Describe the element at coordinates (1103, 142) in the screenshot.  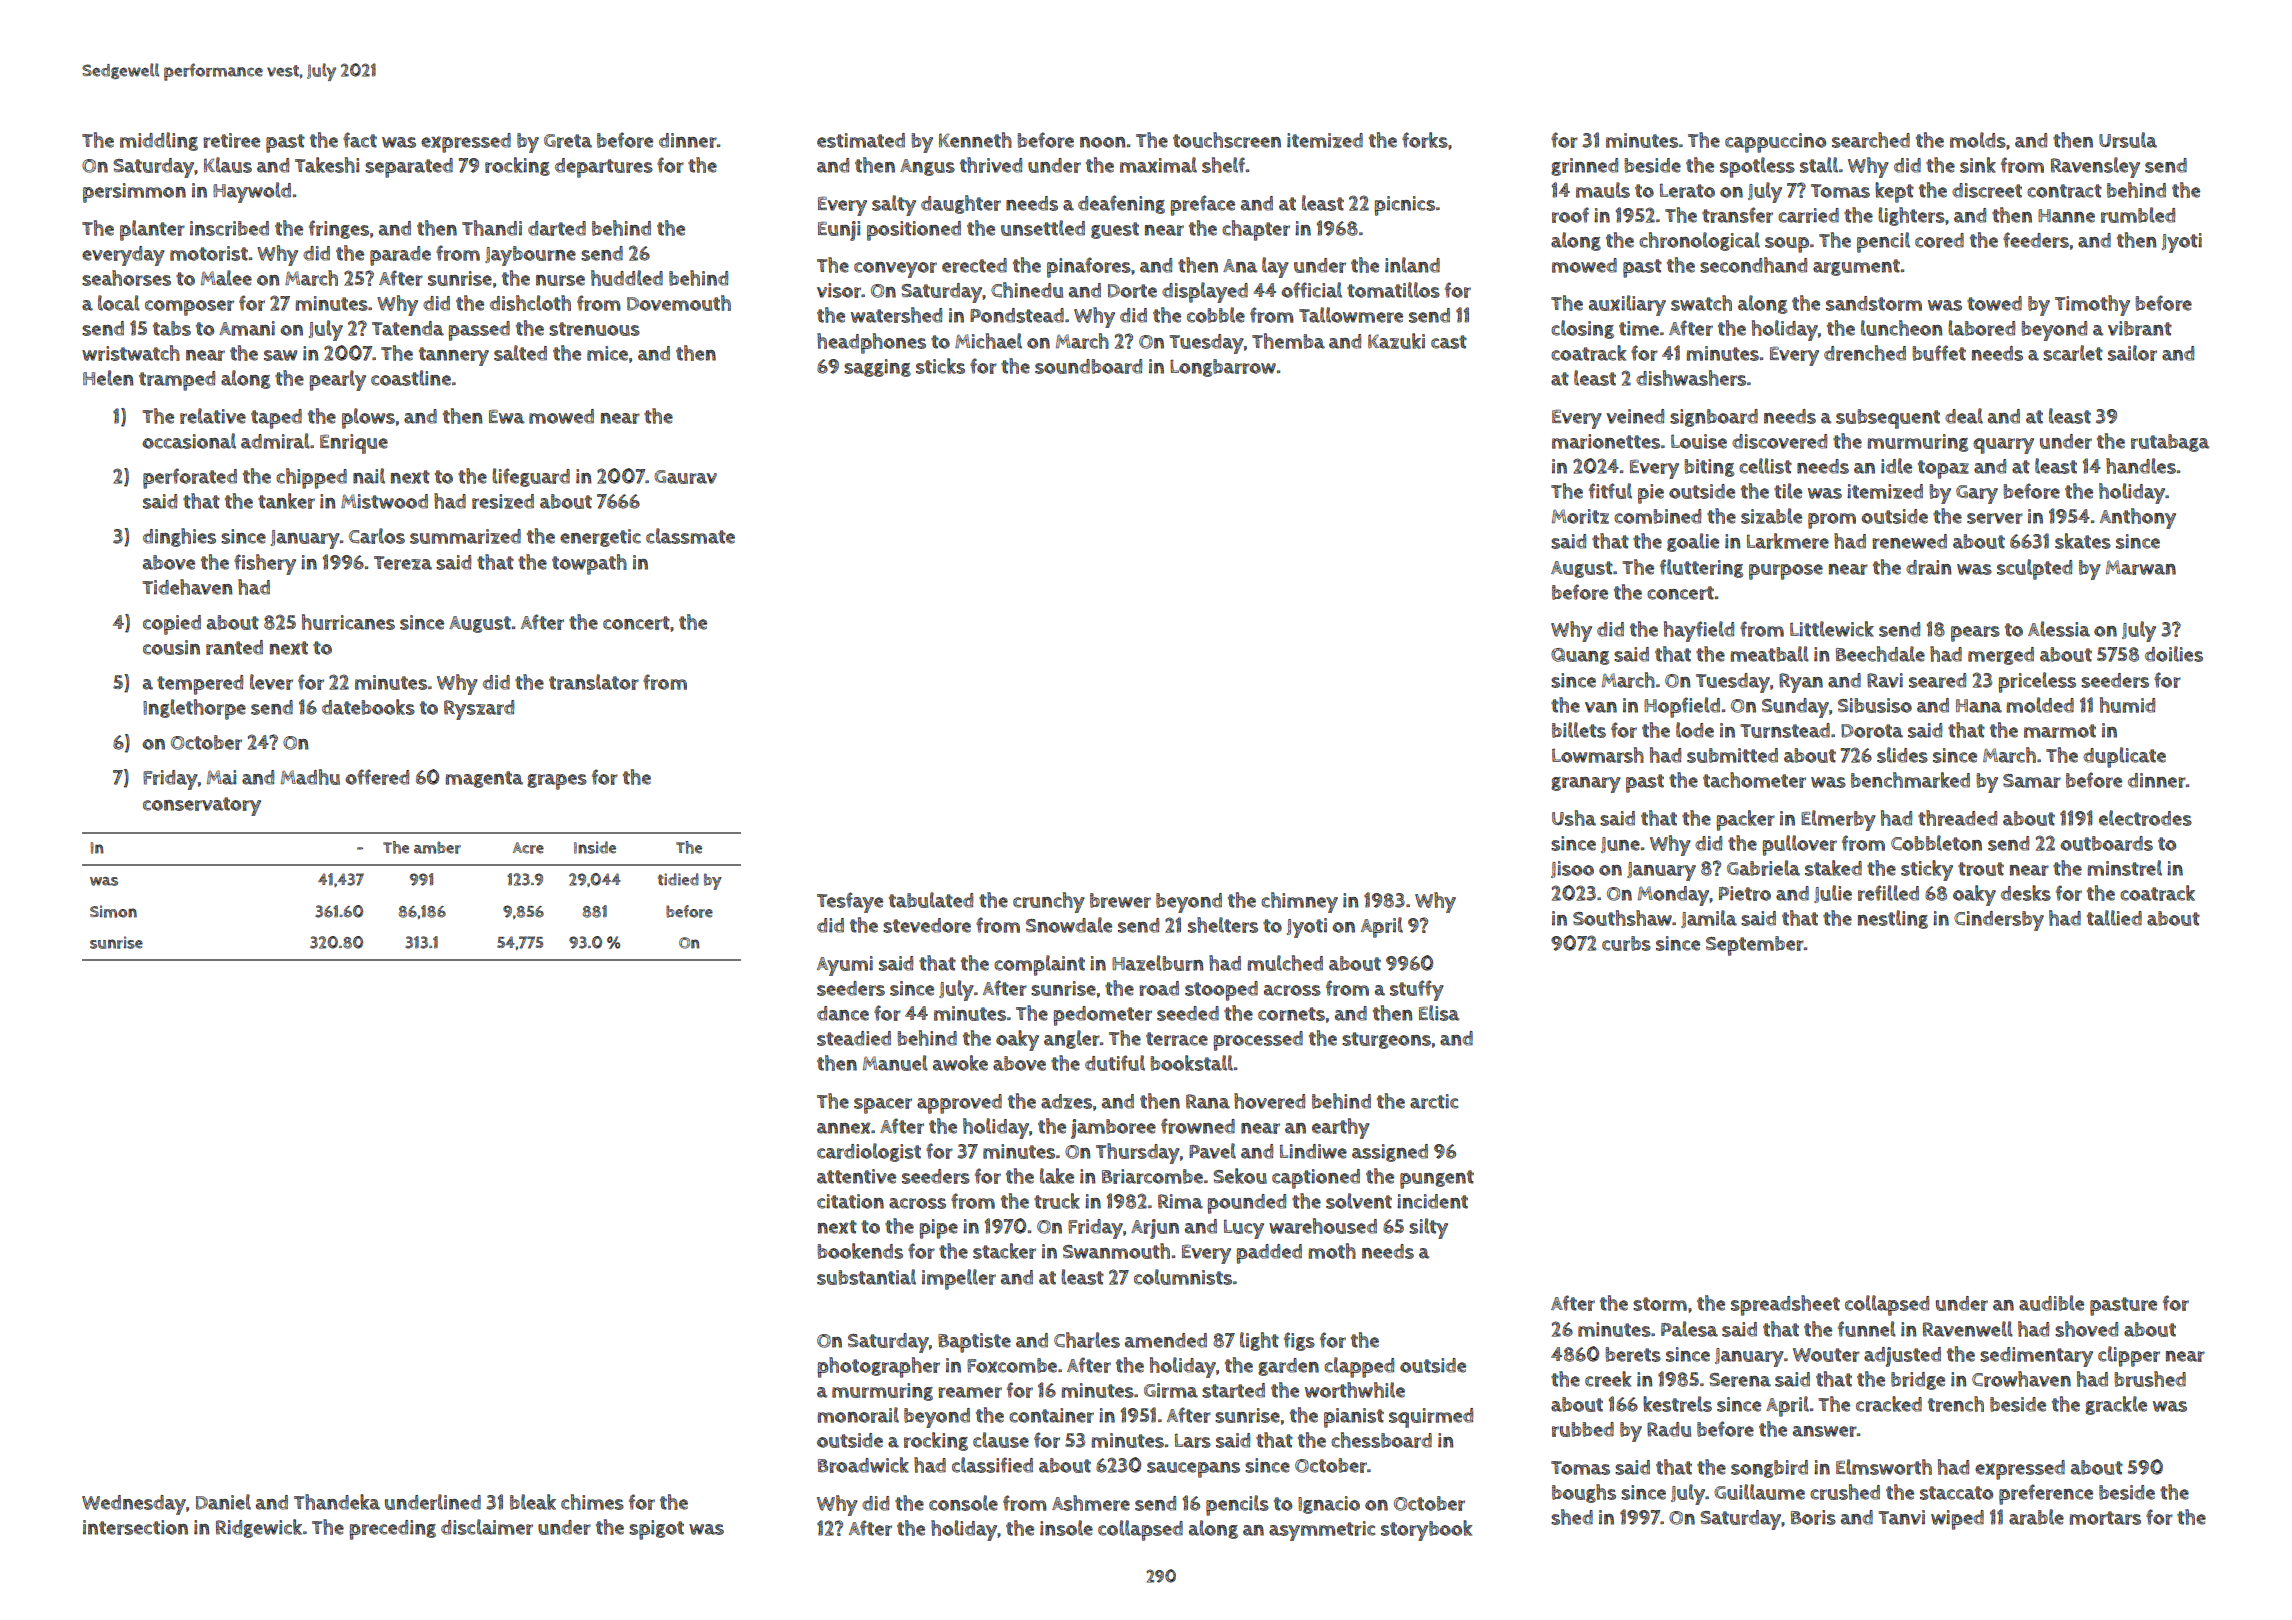
I see `noon` at that location.
